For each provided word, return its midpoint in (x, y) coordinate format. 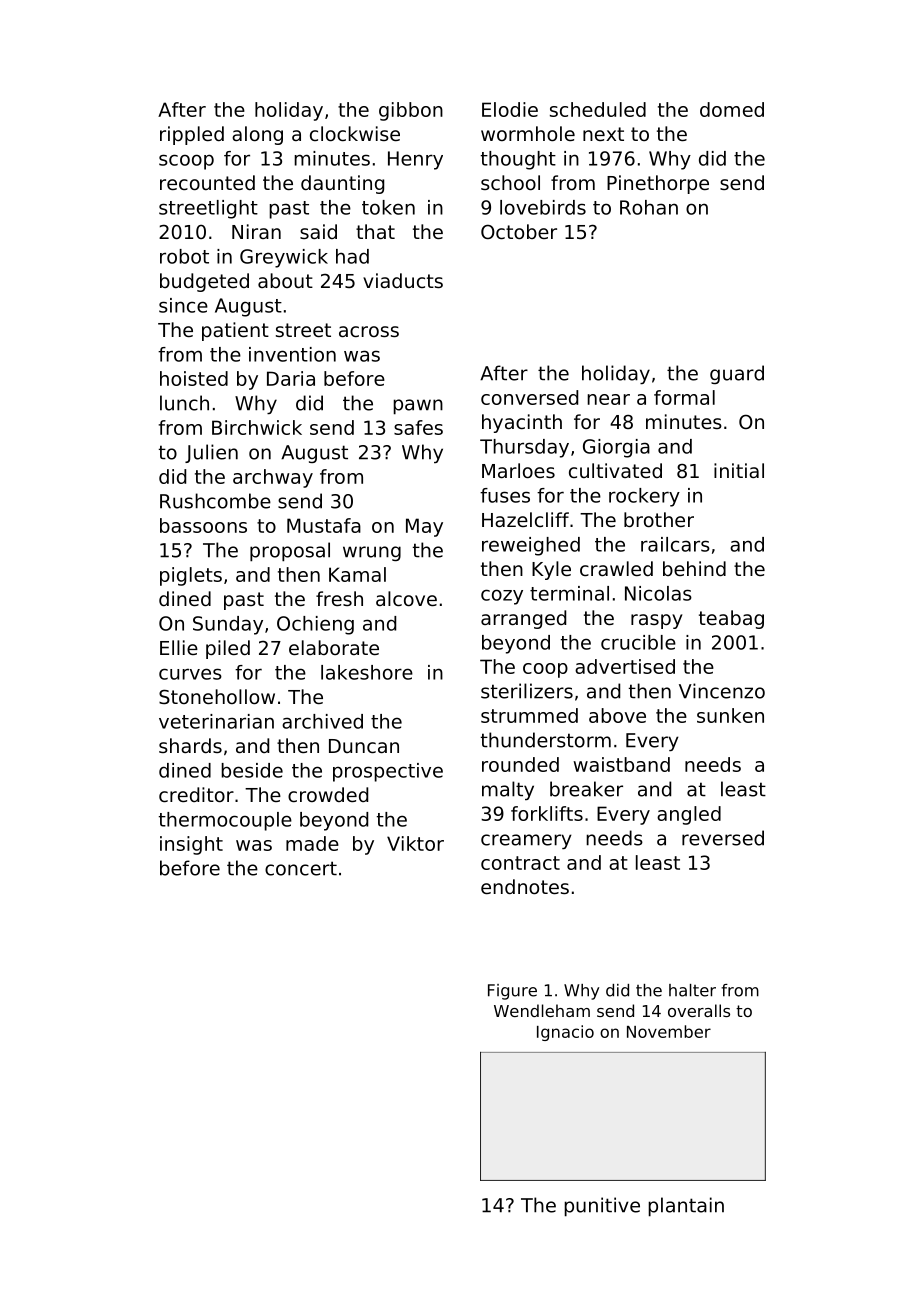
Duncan (364, 746)
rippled (192, 135)
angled (689, 815)
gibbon (411, 111)
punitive (602, 1207)
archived (322, 721)
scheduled (598, 109)
